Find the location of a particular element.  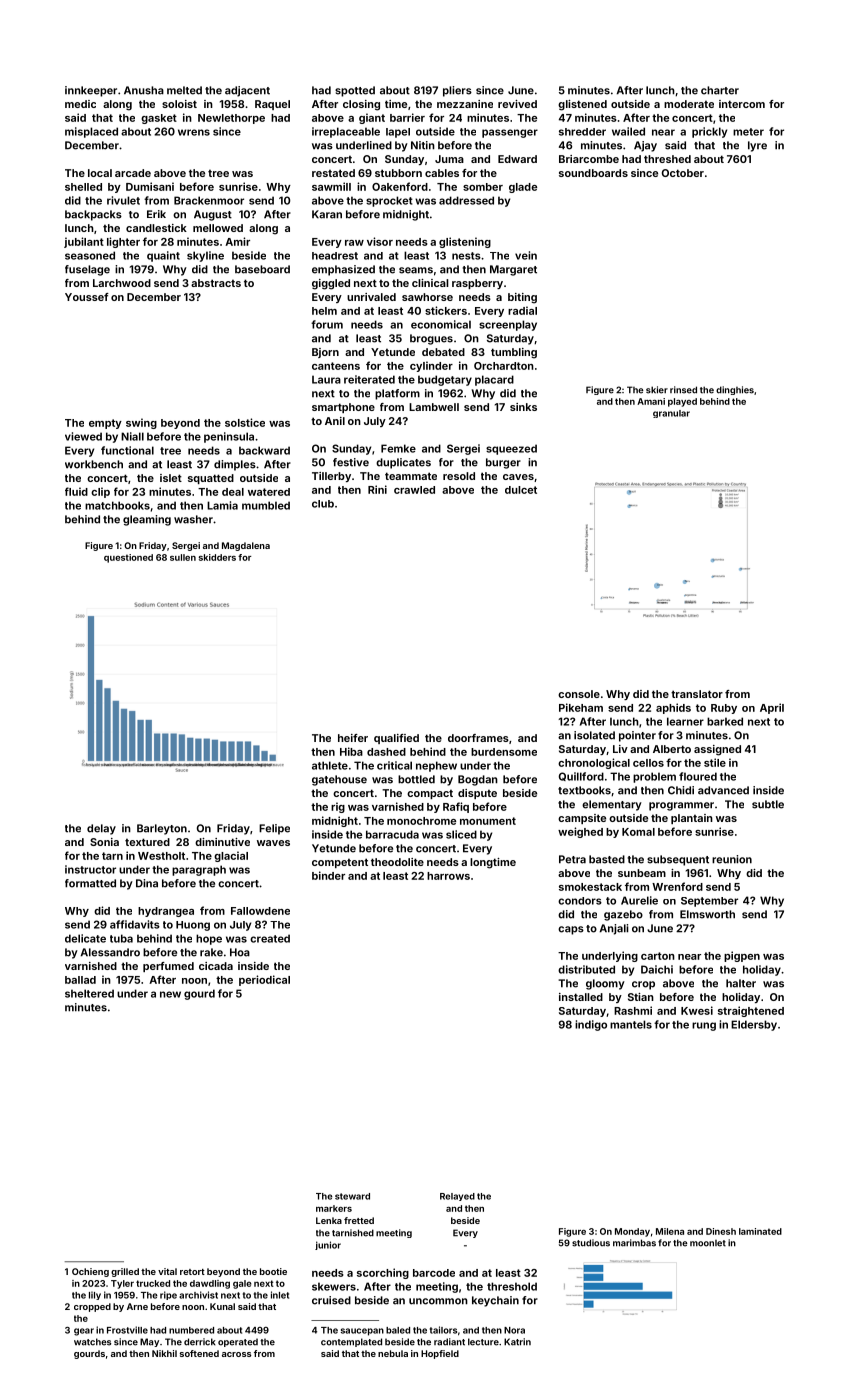

Felipe is located at coordinates (274, 829).
